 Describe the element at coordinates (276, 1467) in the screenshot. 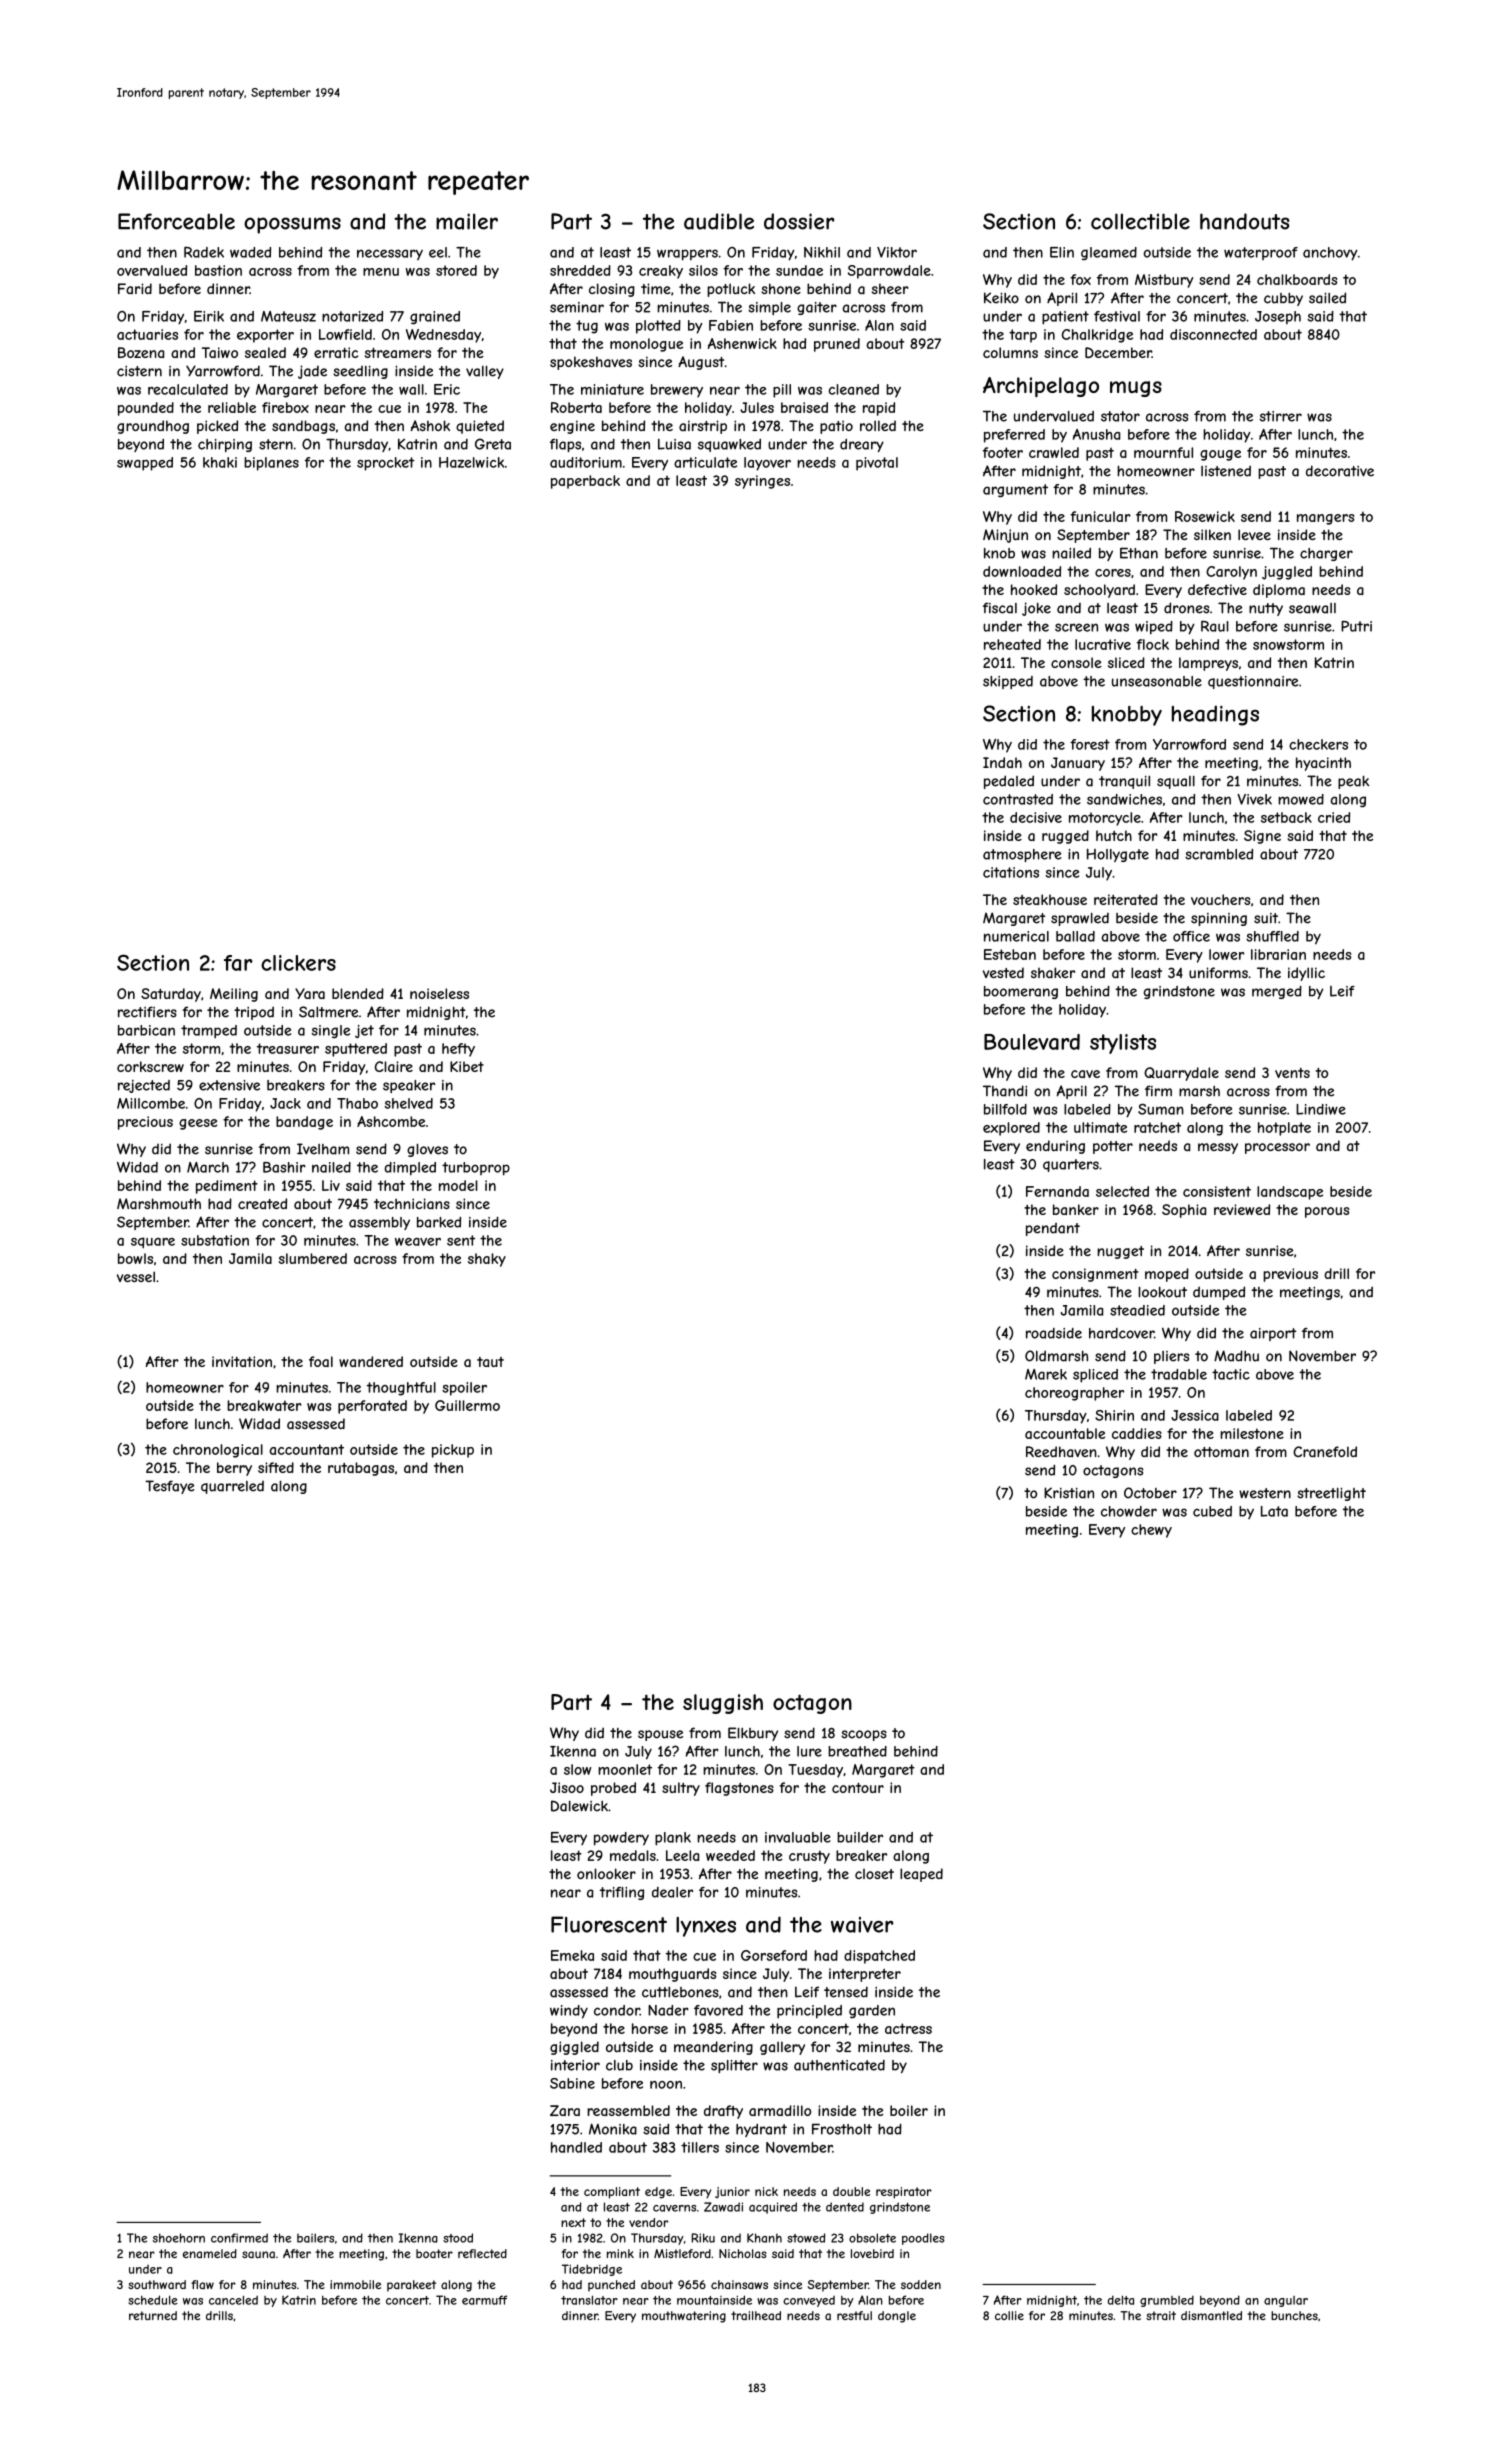

I see `sifted` at that location.
